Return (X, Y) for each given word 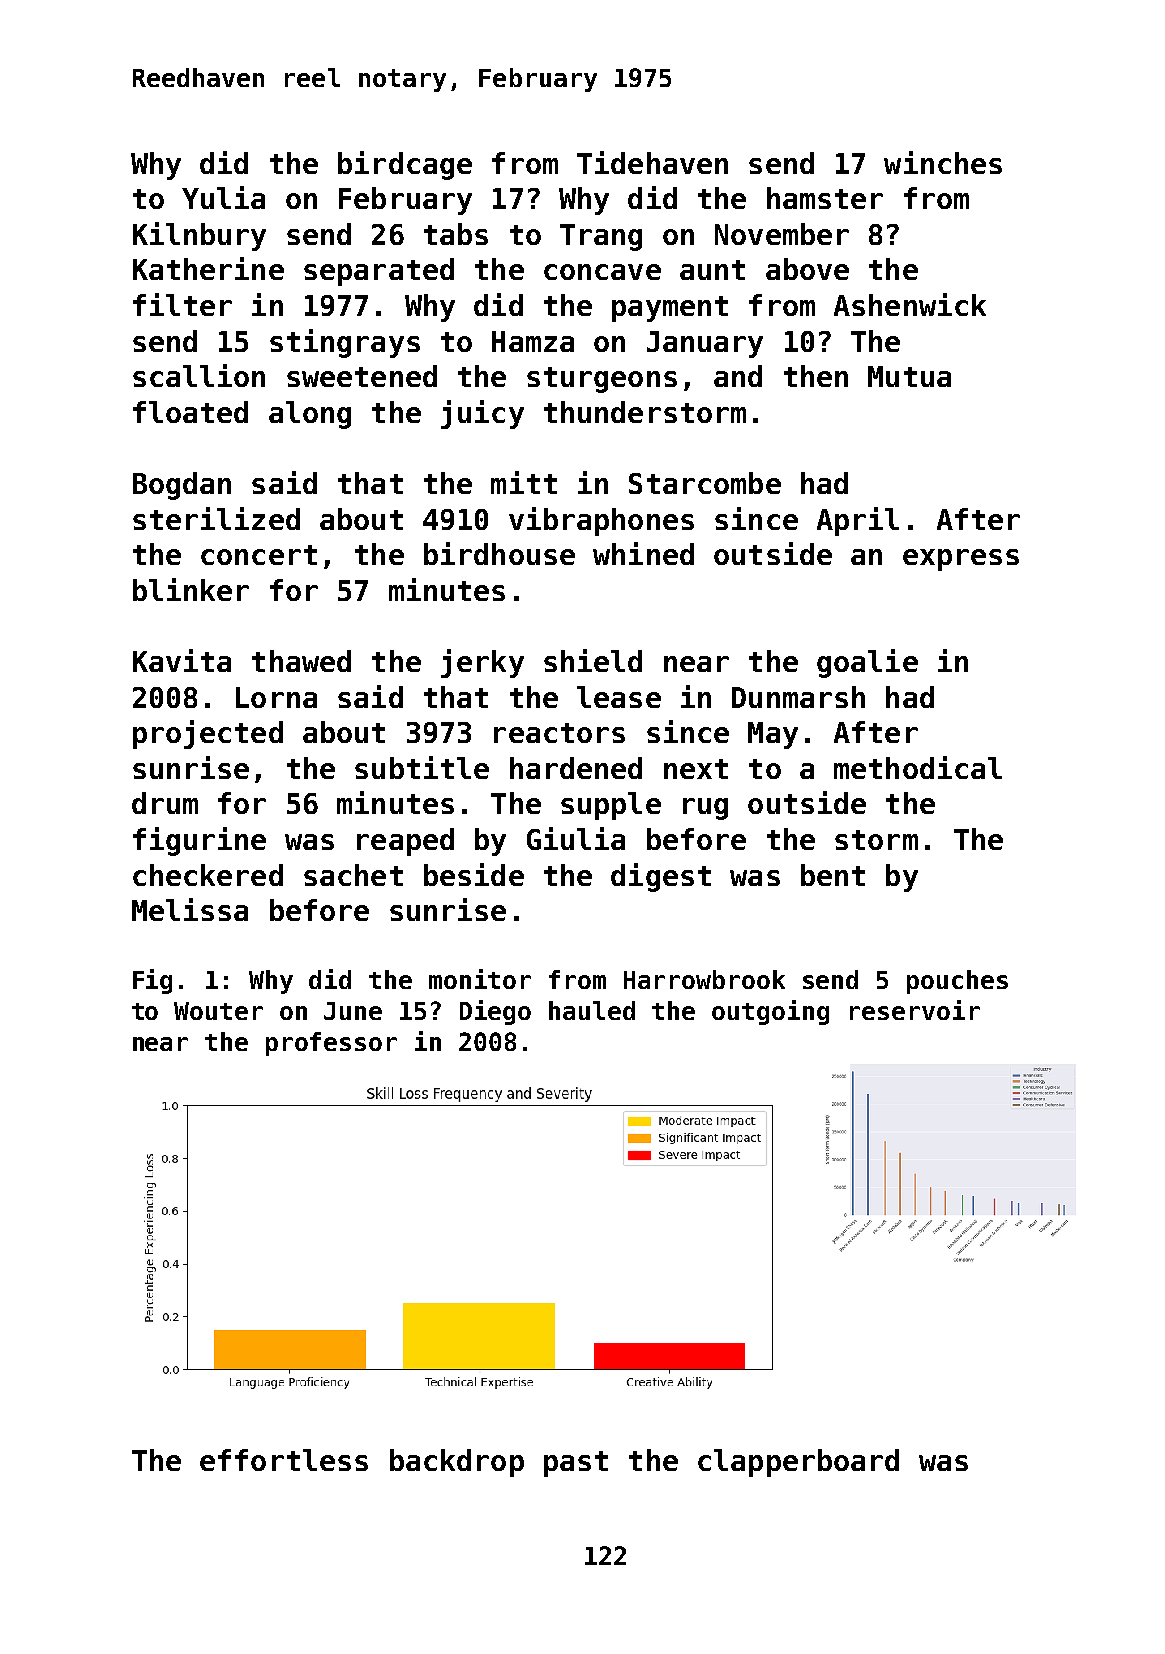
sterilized (216, 518)
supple (611, 806)
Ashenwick (910, 304)
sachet (353, 875)
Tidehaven (652, 162)
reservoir (915, 1010)
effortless (284, 1460)
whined (643, 553)
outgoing (770, 1012)
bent (833, 875)
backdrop (457, 1463)
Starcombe (705, 483)
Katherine (208, 268)
